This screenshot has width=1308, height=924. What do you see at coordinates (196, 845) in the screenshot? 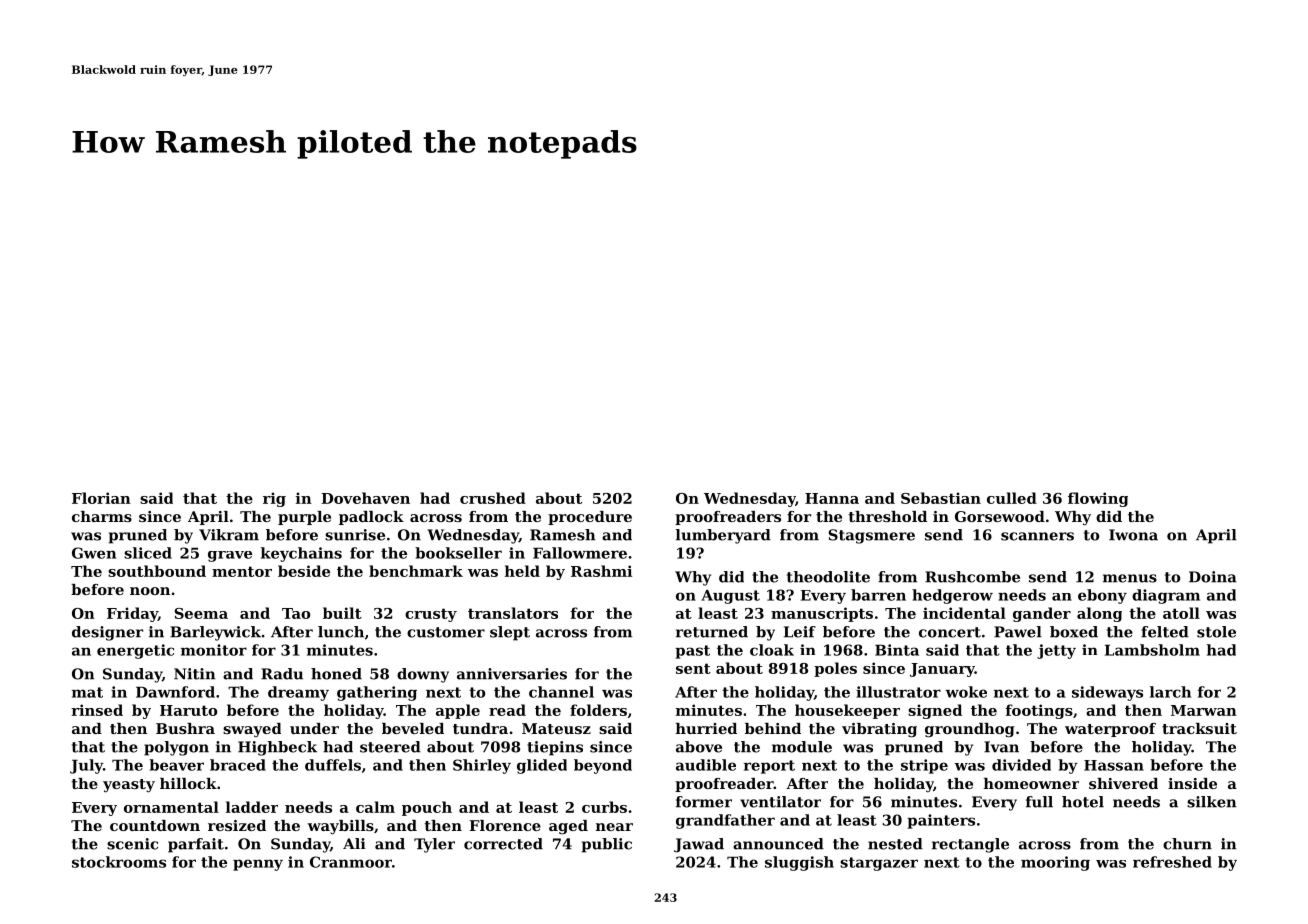
I see `parfait` at bounding box center [196, 845].
